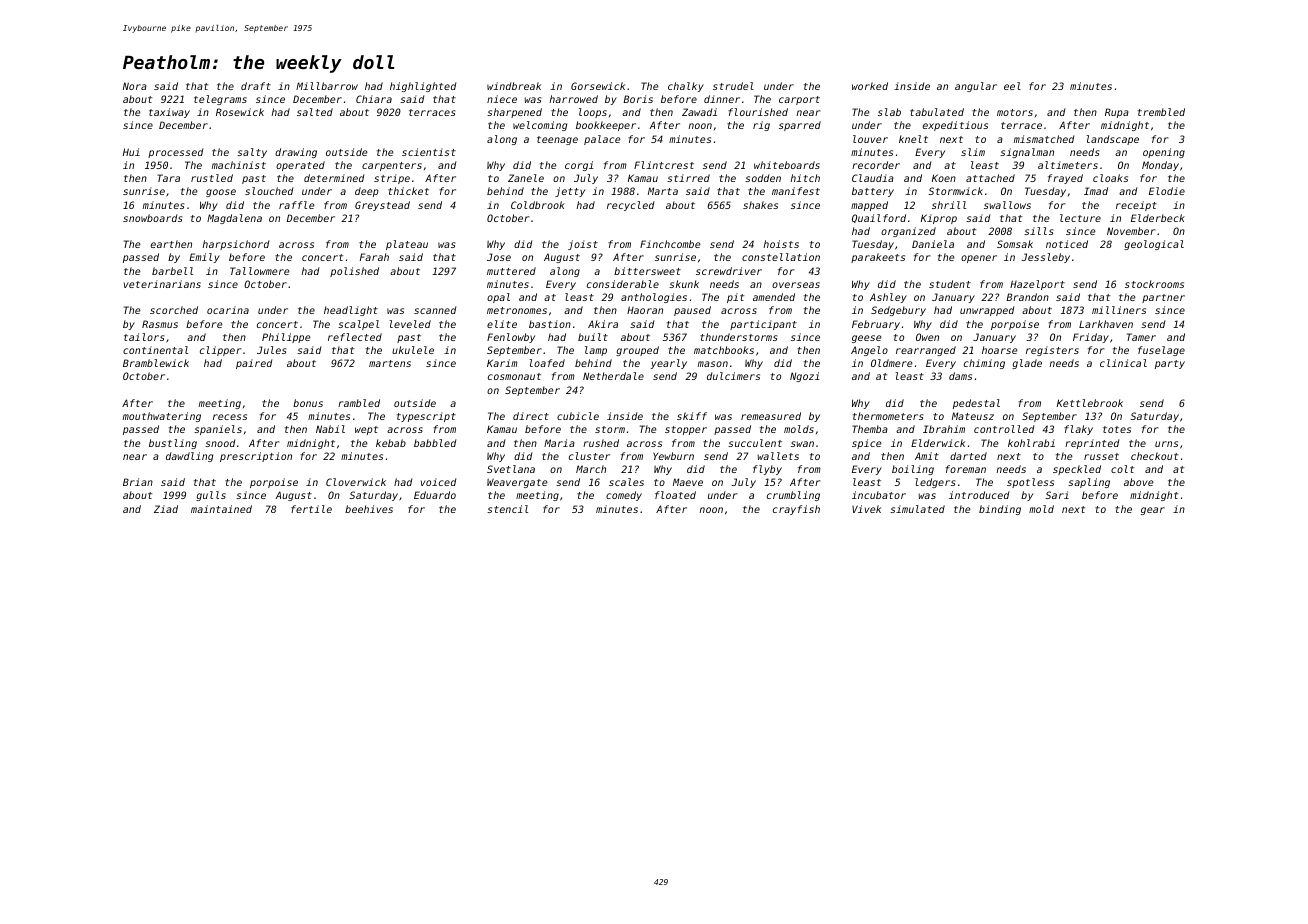 This screenshot has width=1308, height=924. What do you see at coordinates (603, 324) in the screenshot?
I see `Akira` at bounding box center [603, 324].
